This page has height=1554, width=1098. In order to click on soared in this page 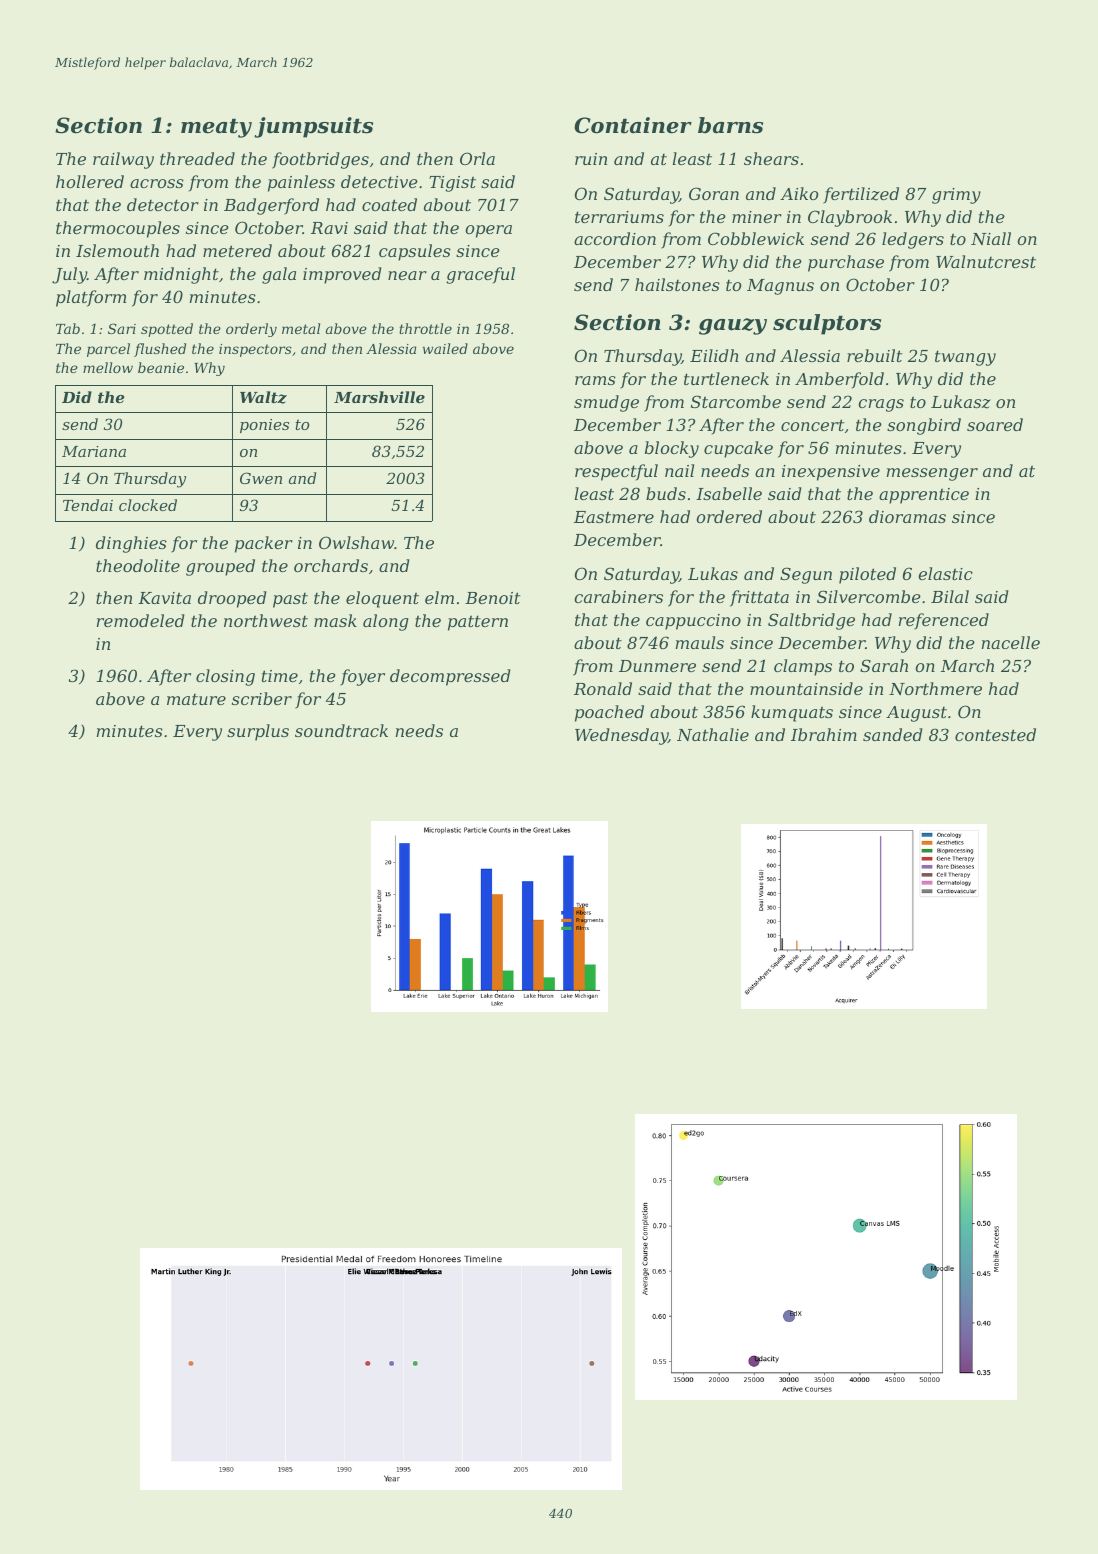, I will do `click(995, 424)`.
